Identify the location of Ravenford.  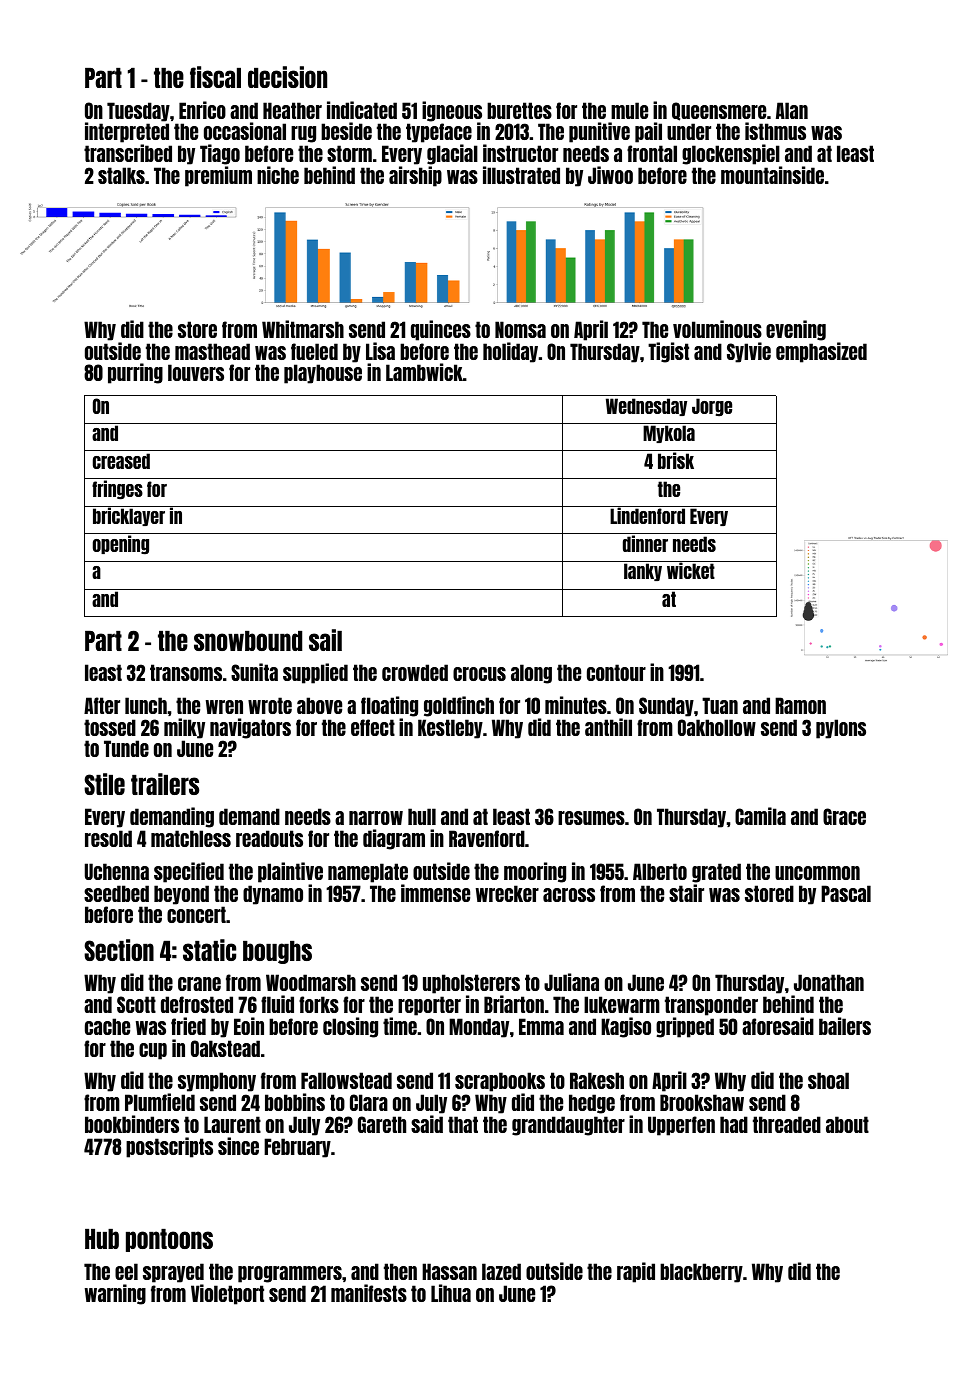
(487, 838).
